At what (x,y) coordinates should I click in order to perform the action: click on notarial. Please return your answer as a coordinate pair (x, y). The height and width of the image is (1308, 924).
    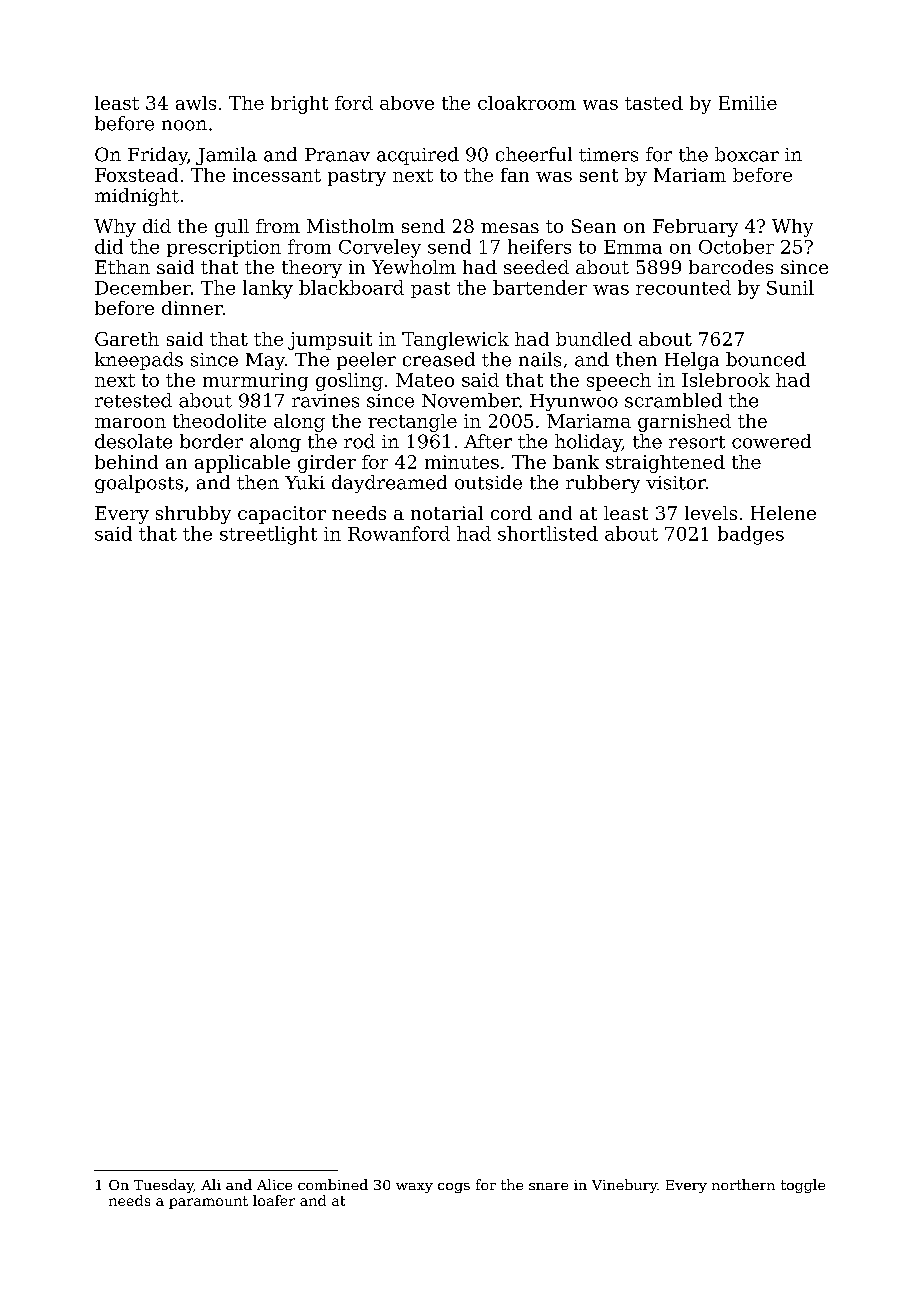
    Looking at the image, I should click on (447, 513).
